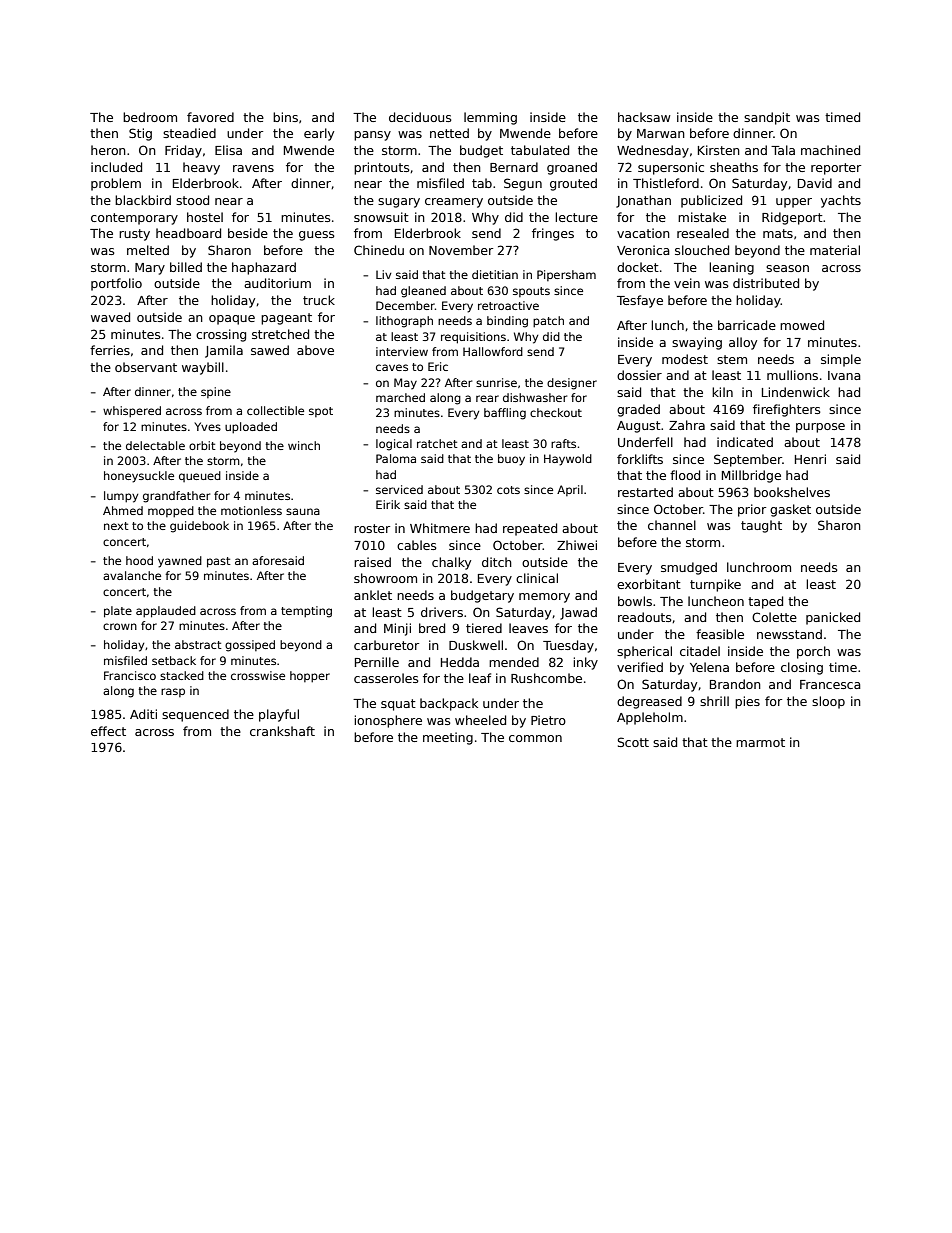 The width and height of the image is (952, 1233). Describe the element at coordinates (203, 368) in the image. I see `waybill` at that location.
